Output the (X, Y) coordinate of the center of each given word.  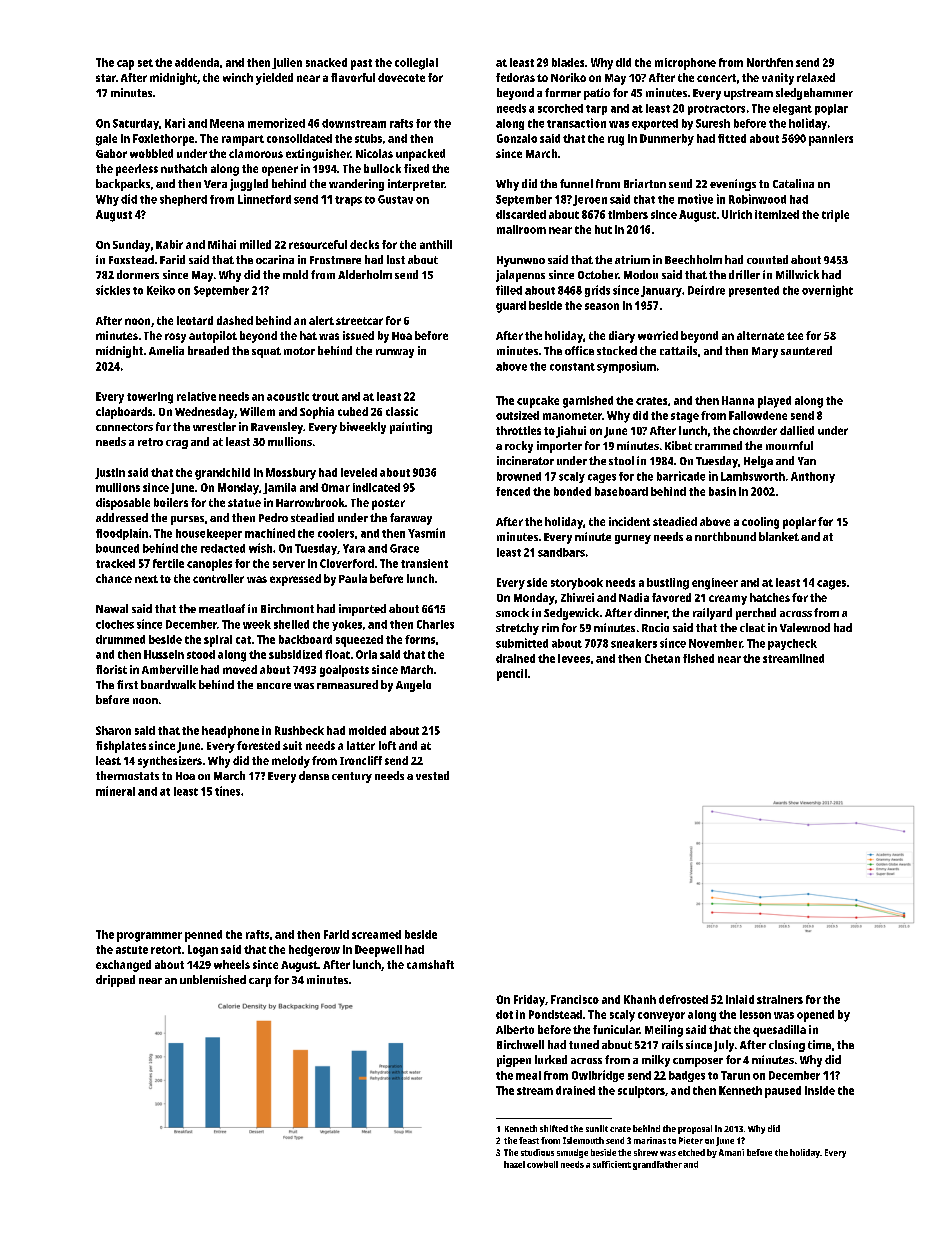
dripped (115, 981)
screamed (376, 934)
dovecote (401, 77)
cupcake (538, 402)
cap (125, 65)
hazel (514, 1164)
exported (655, 124)
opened (815, 1016)
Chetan (662, 658)
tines (227, 791)
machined (270, 533)
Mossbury (291, 474)
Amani (731, 1152)
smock (512, 612)
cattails (678, 350)
